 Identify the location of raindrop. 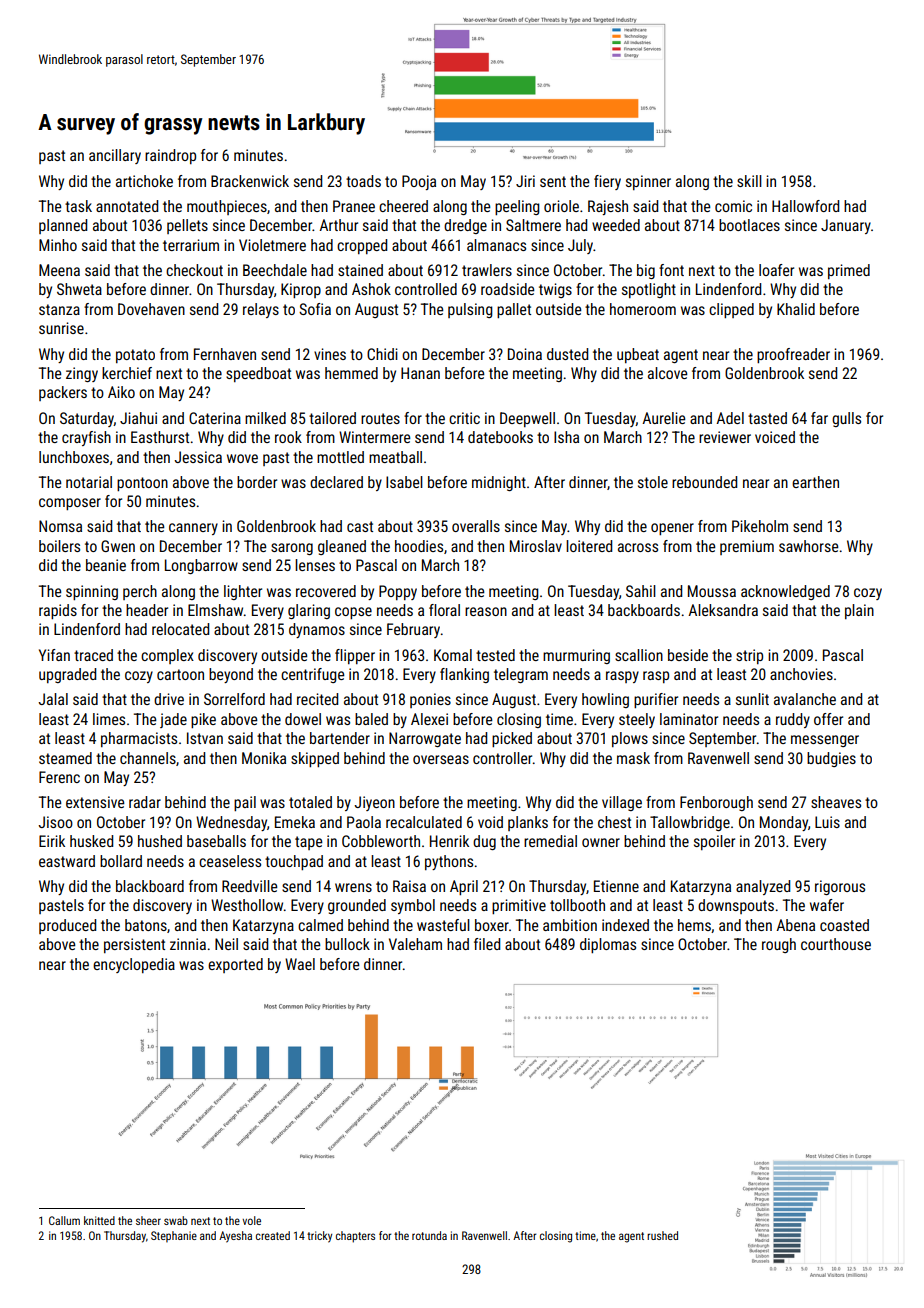
(170, 156).
